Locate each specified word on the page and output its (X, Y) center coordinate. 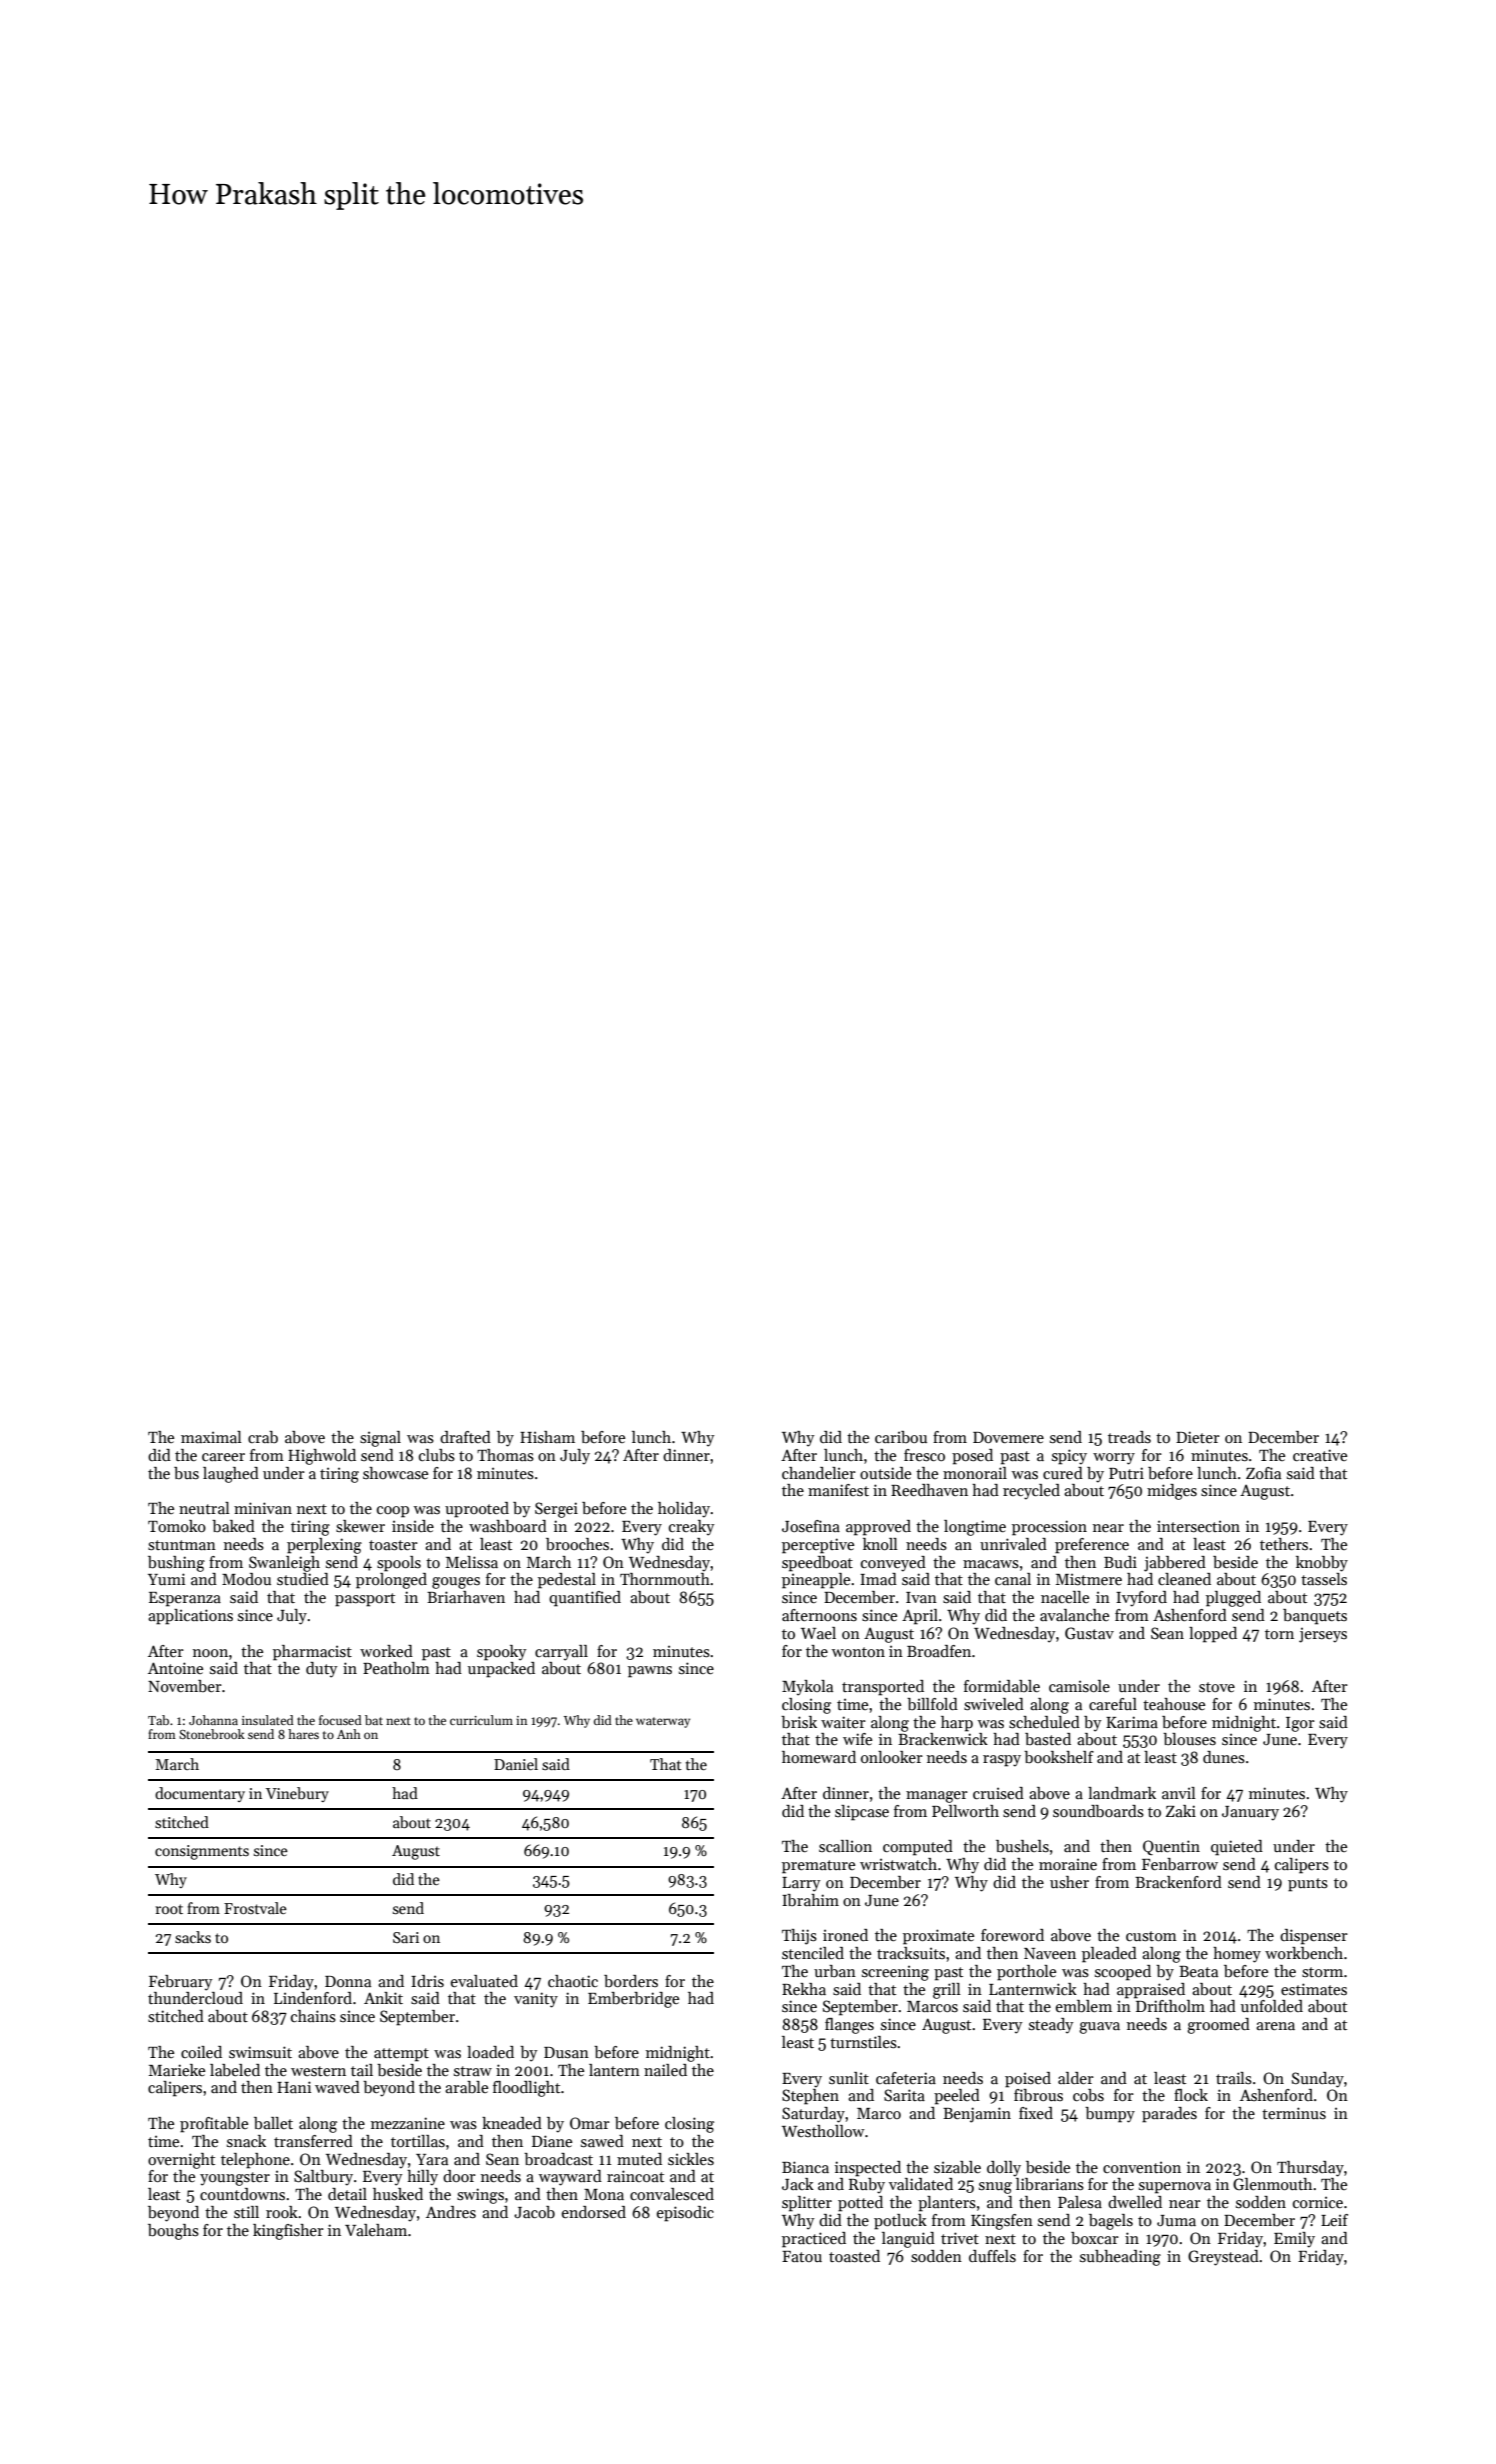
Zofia (1263, 1473)
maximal (211, 1437)
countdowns (242, 2194)
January (1250, 1813)
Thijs (799, 1937)
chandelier (819, 1473)
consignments (202, 1852)
